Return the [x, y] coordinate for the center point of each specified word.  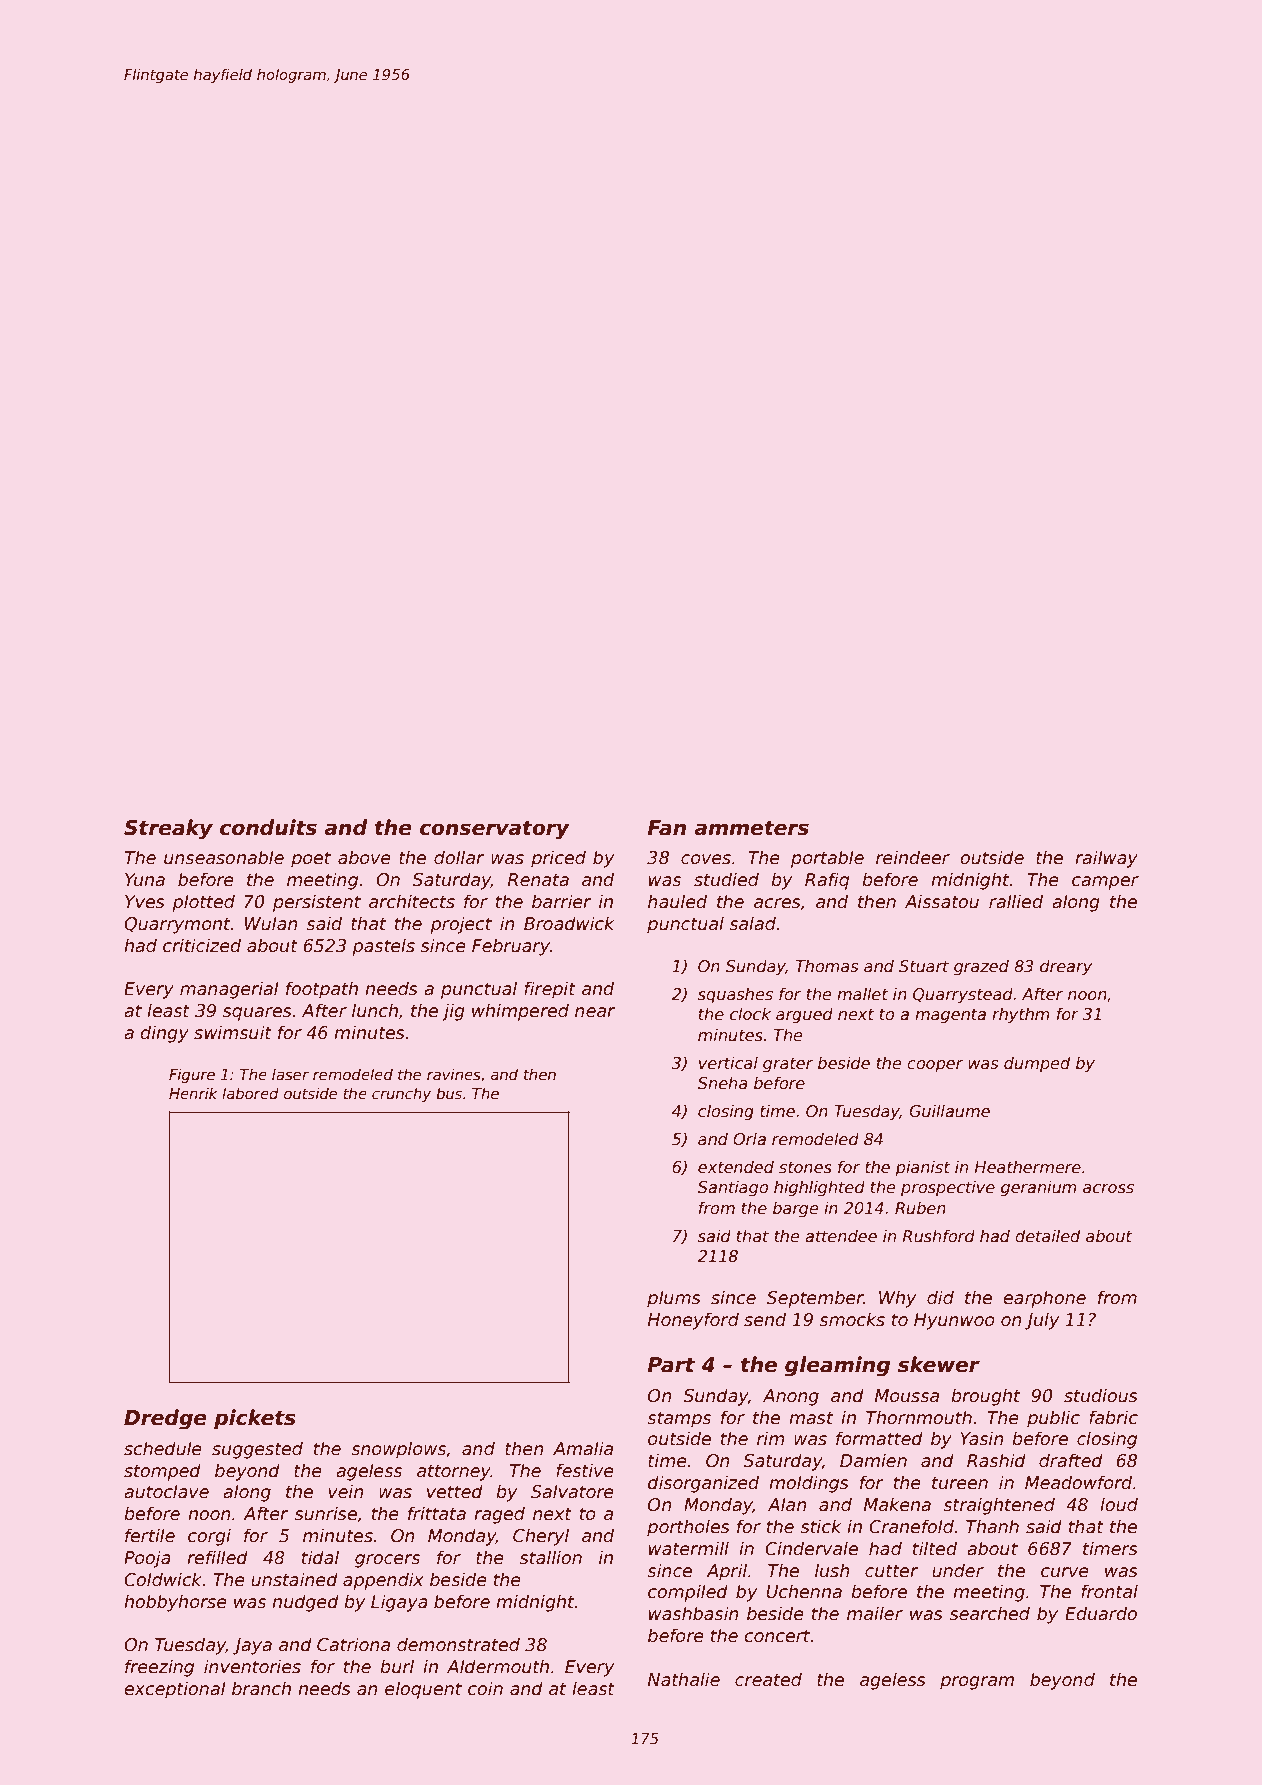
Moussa [907, 1396]
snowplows [398, 1450]
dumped [1037, 1064]
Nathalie [684, 1679]
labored [250, 1093]
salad [753, 923]
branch [261, 1688]
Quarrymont [177, 925]
